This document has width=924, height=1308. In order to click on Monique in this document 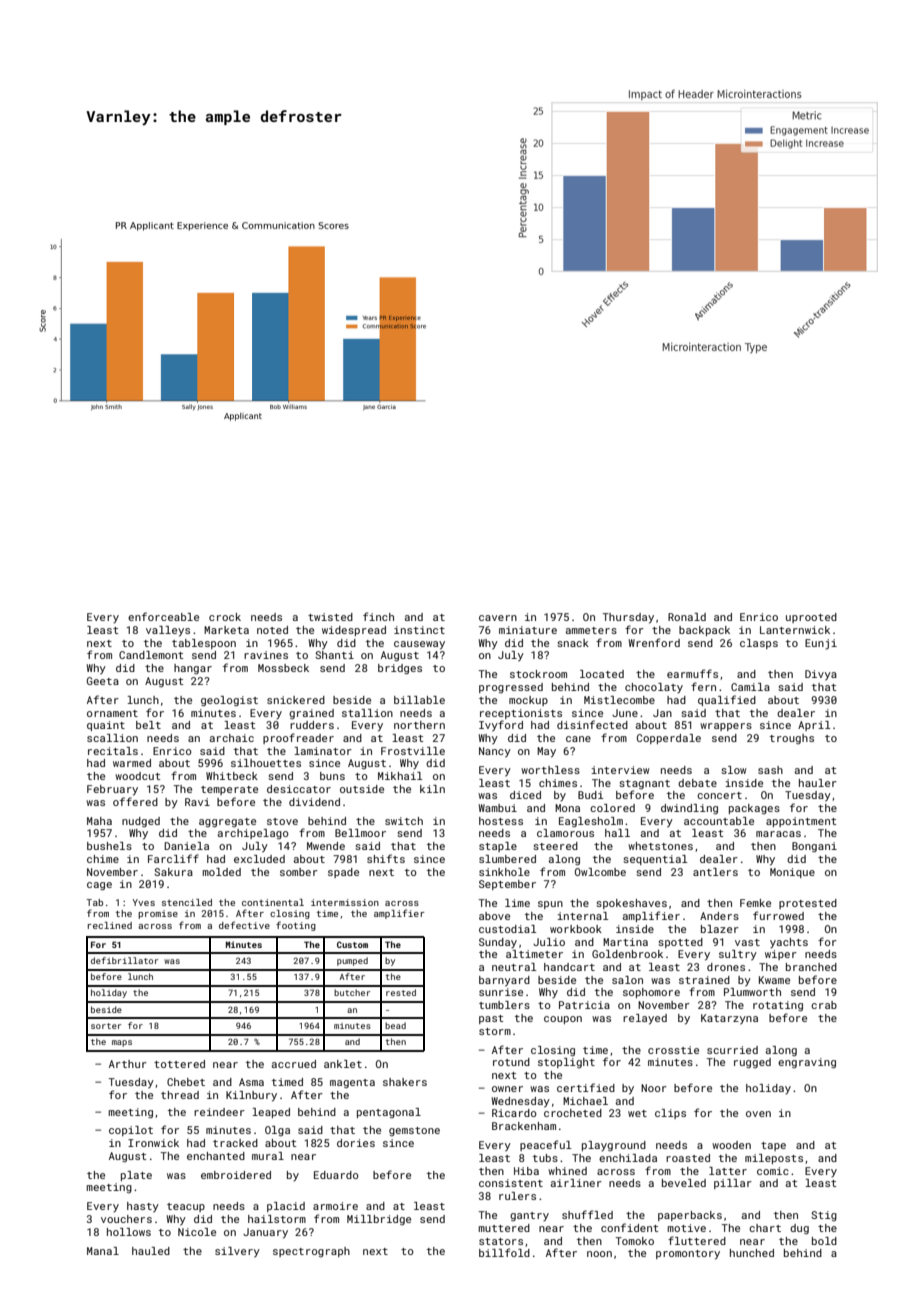, I will do `click(792, 873)`.
